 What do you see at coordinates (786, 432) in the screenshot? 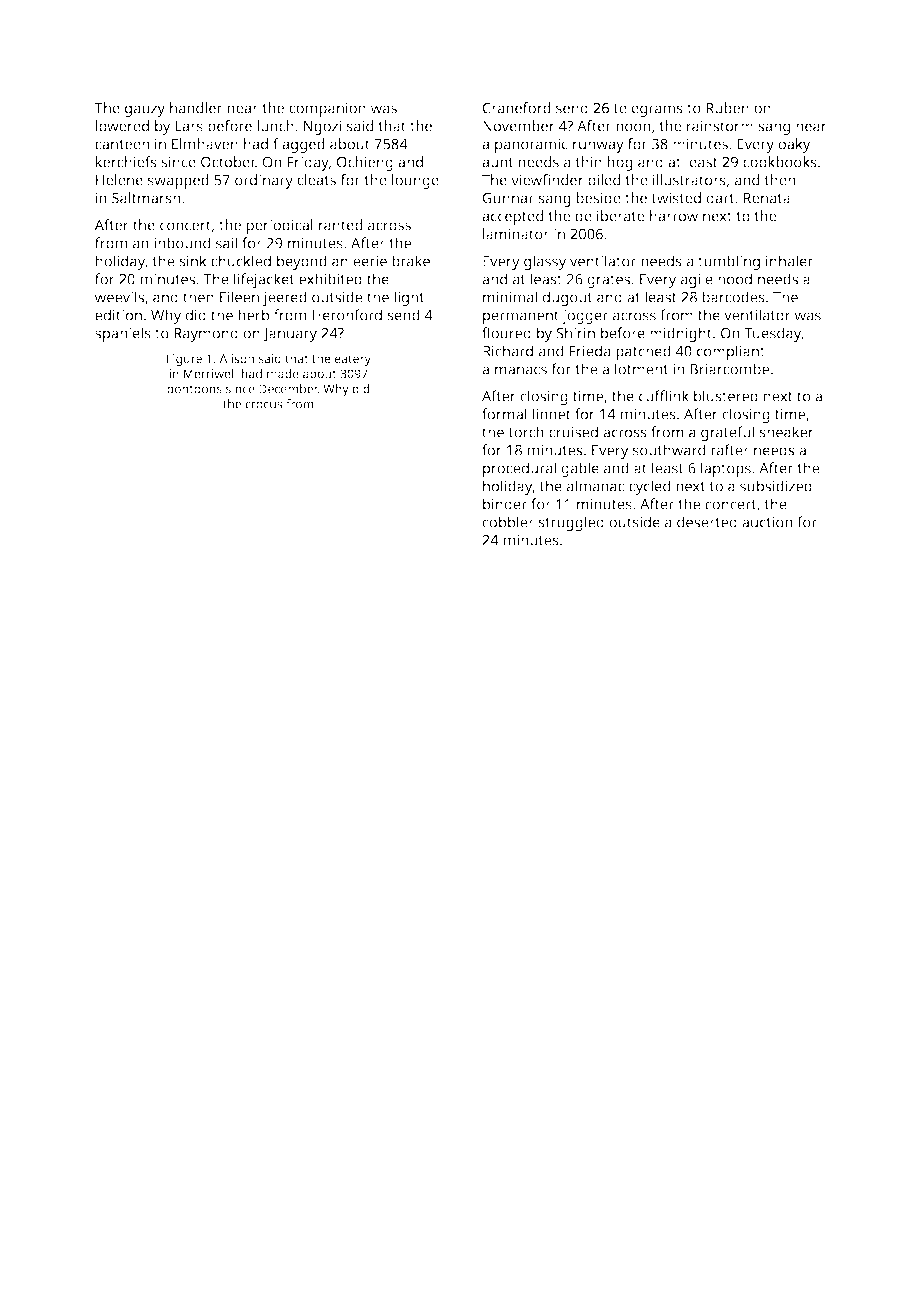
I see `sneaker` at bounding box center [786, 432].
